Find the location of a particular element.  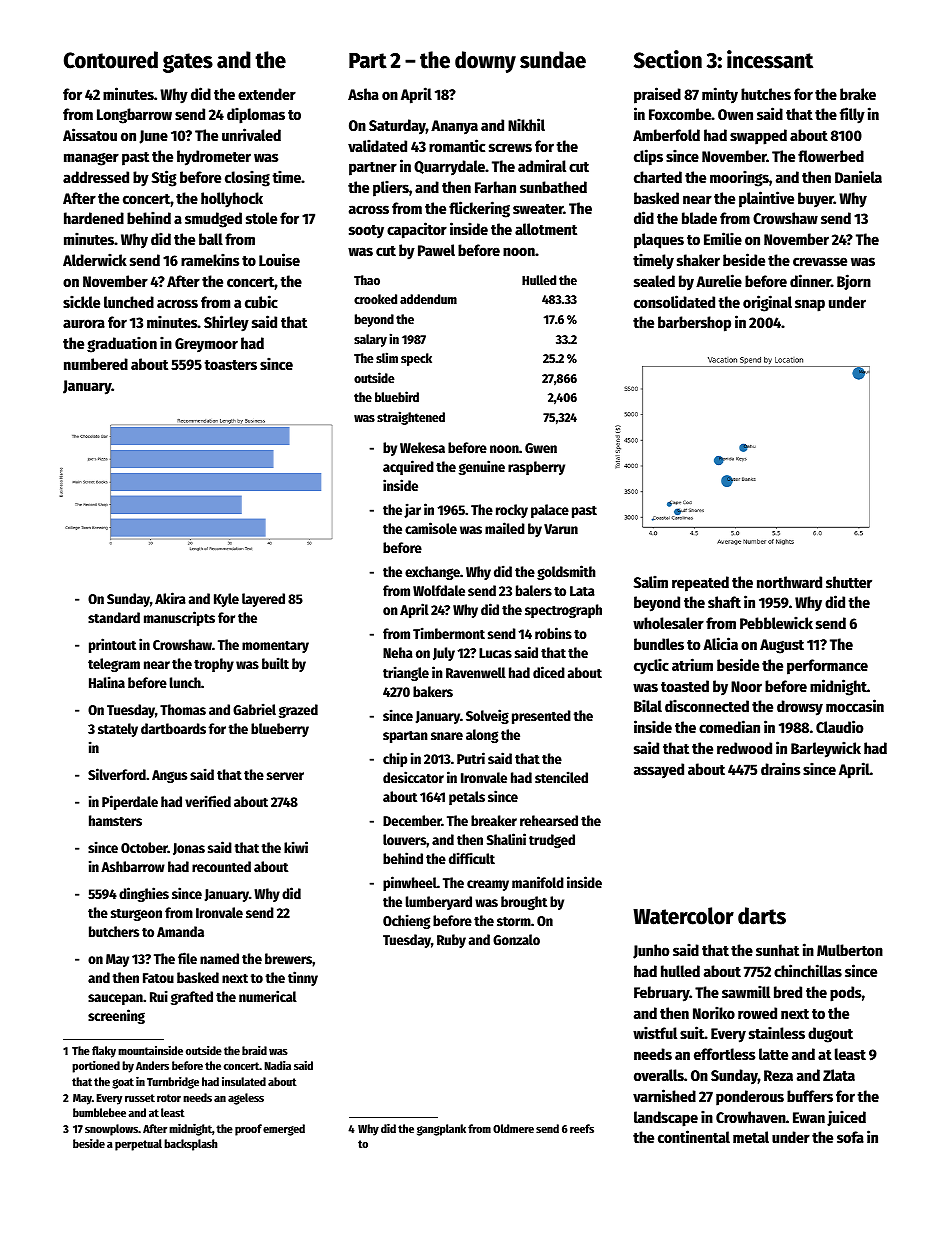

toasters is located at coordinates (230, 365).
